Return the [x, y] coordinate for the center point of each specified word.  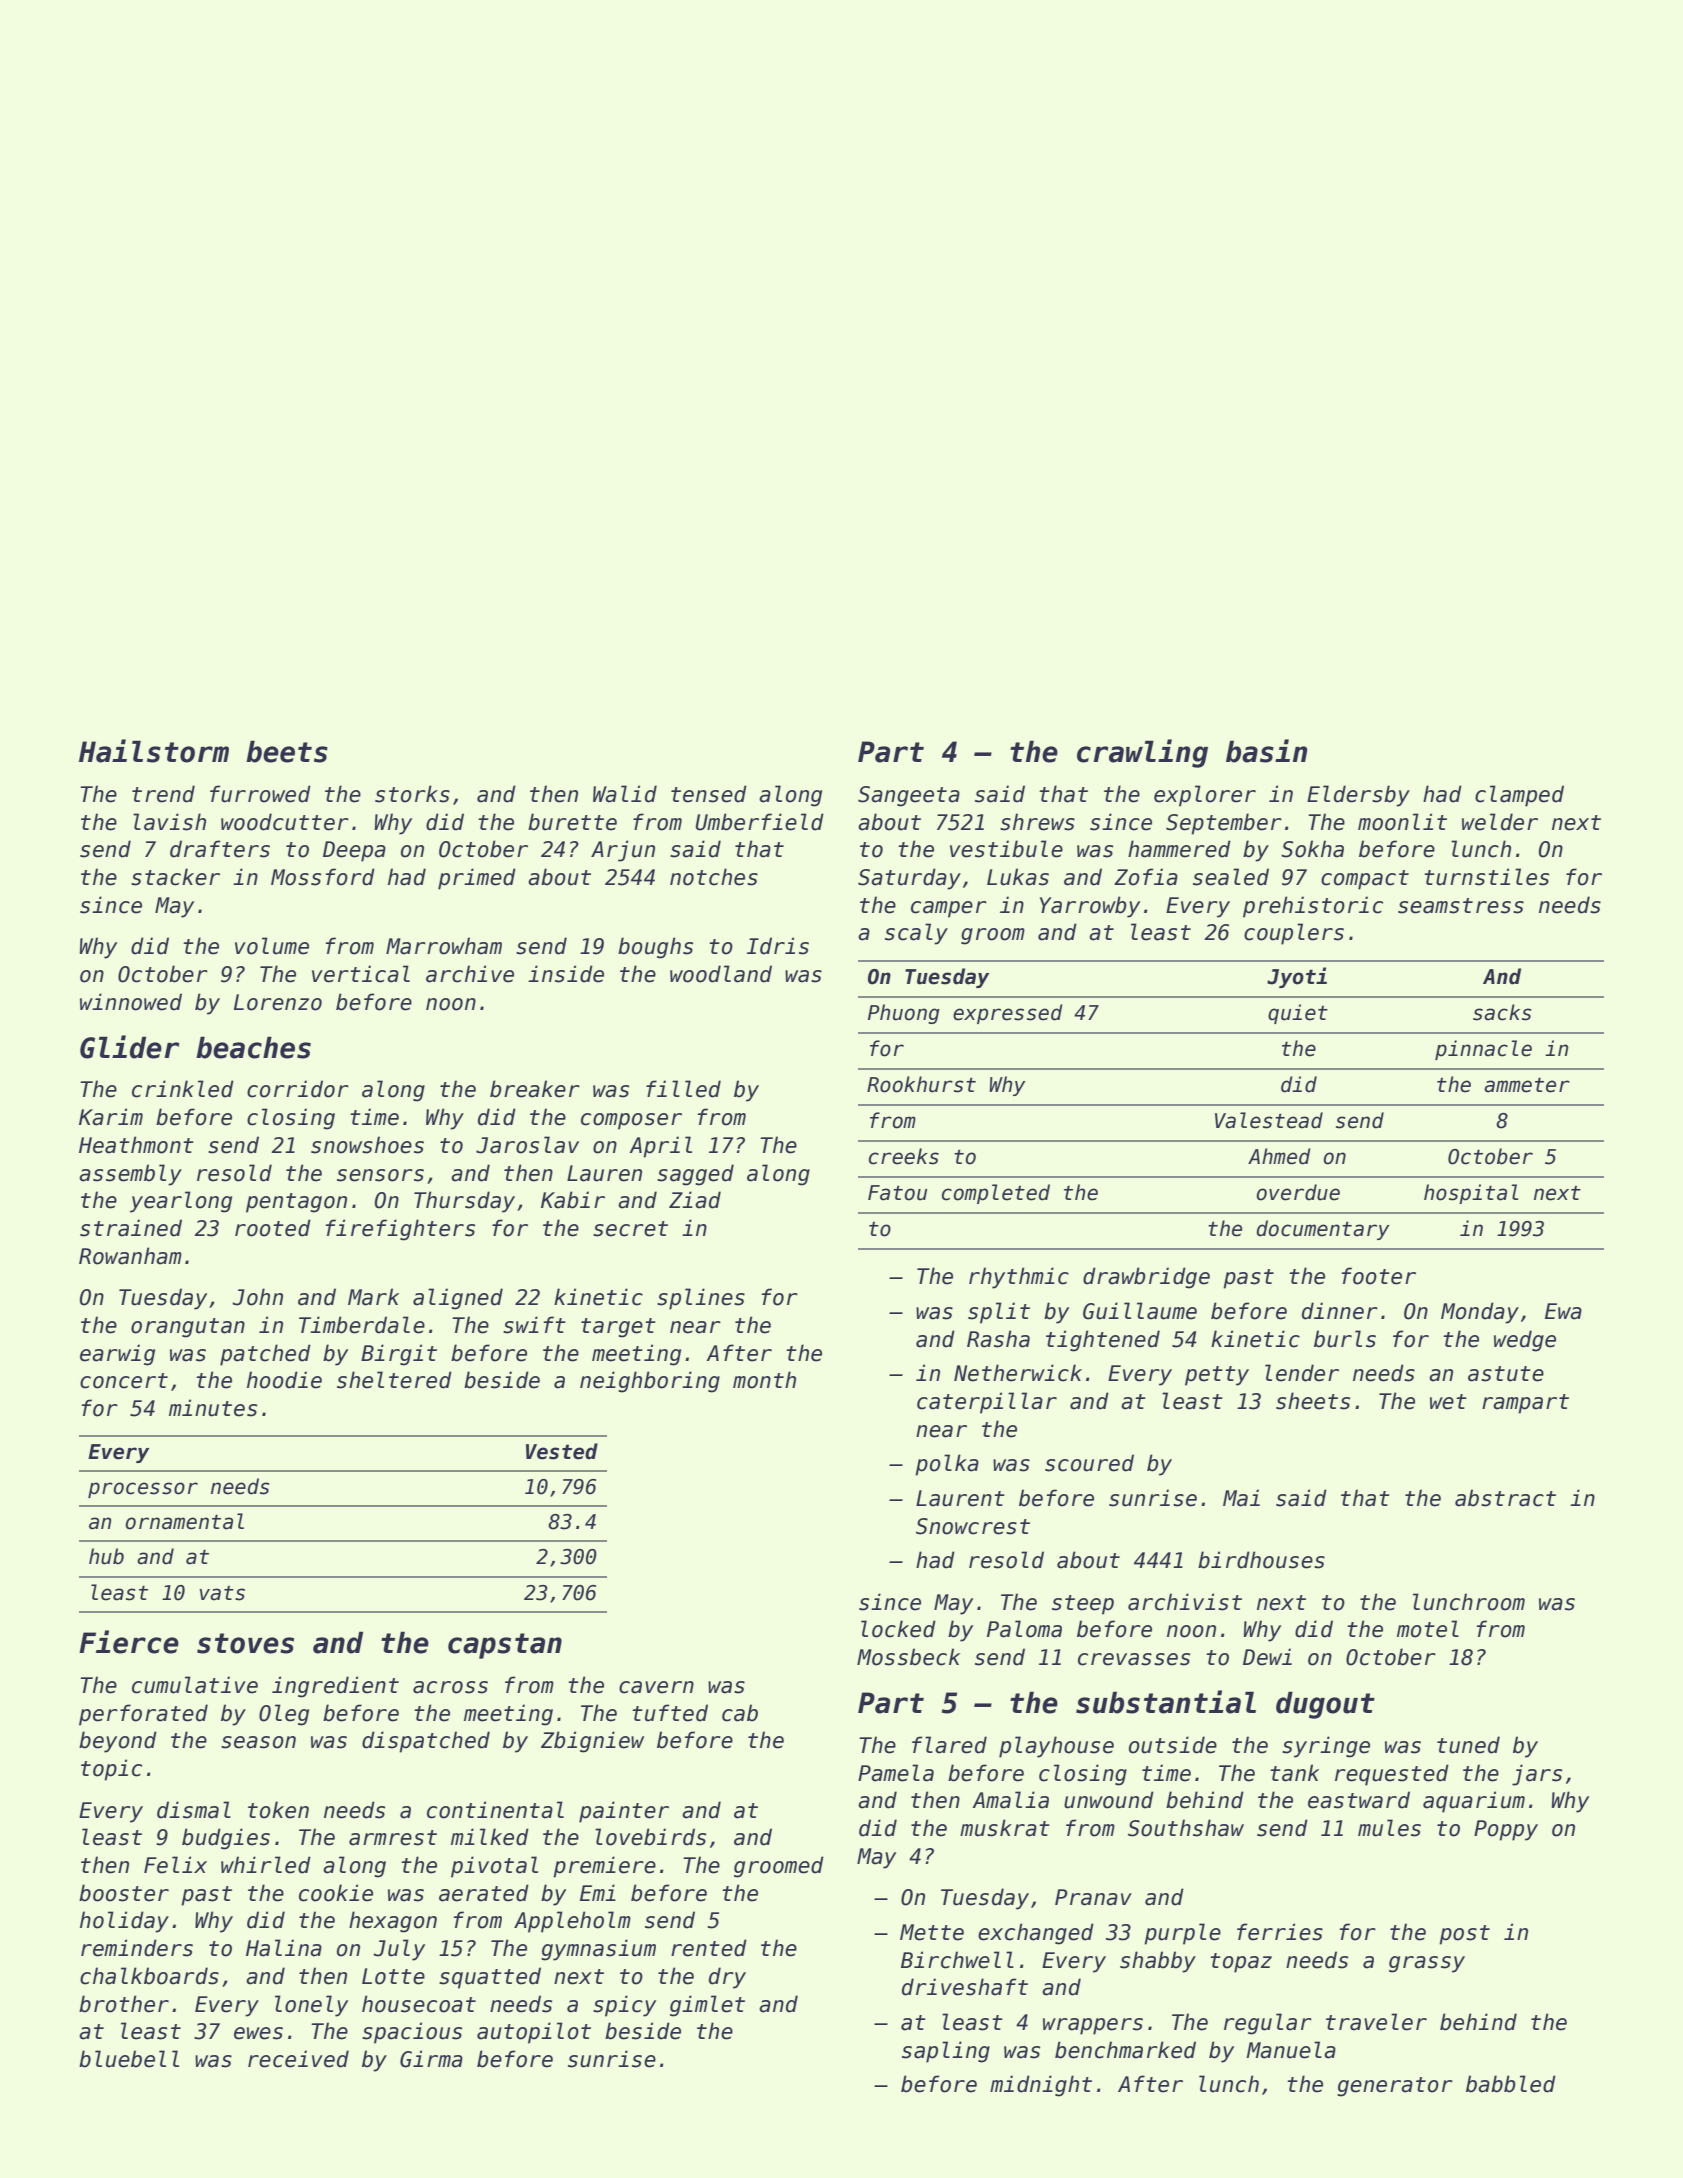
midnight [1041, 2086]
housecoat [419, 2004]
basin [1266, 751]
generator [1395, 2087]
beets [287, 751]
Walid [625, 794]
